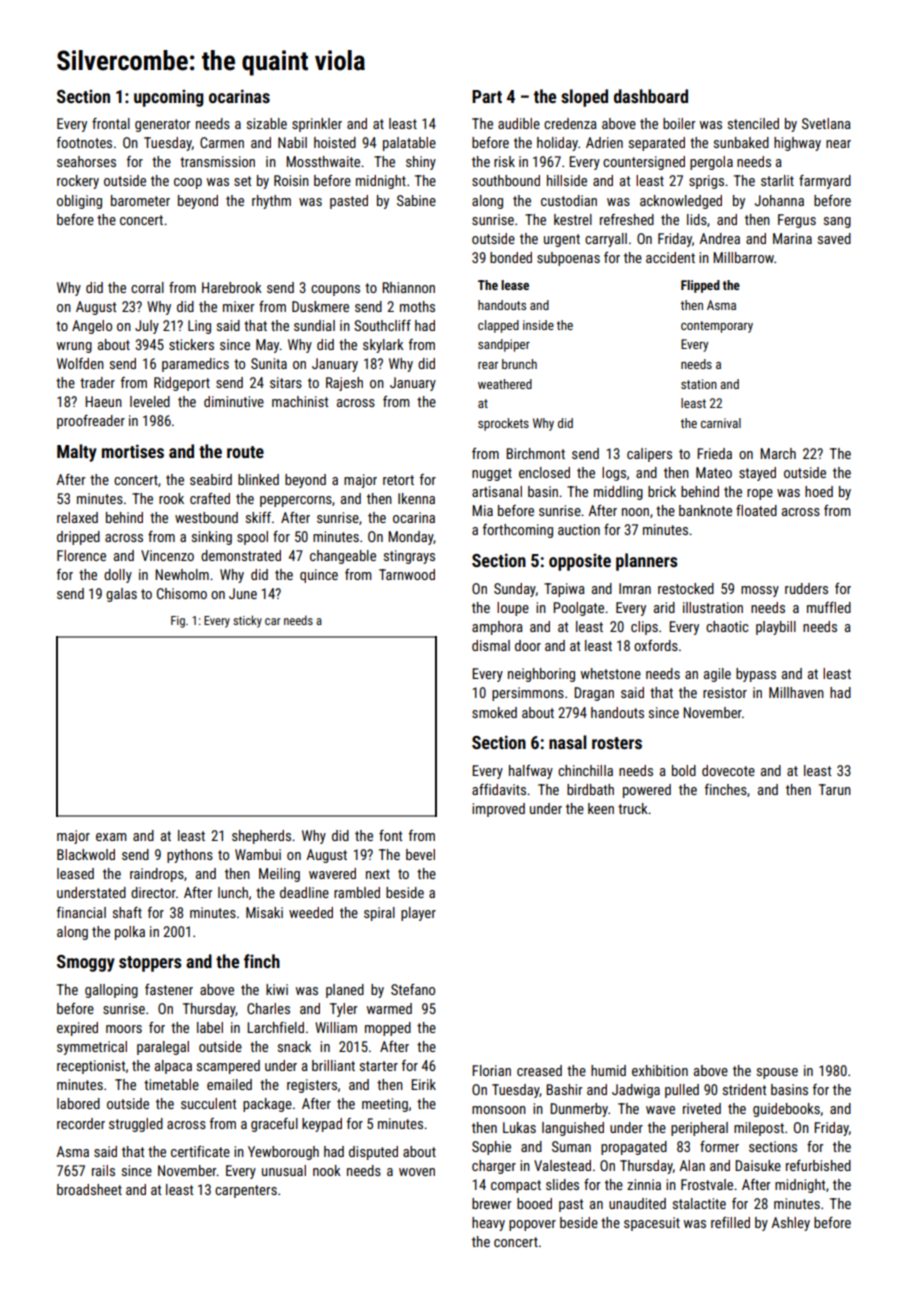 Image resolution: width=908 pixels, height=1316 pixels. What do you see at coordinates (825, 182) in the screenshot?
I see `farmyard` at bounding box center [825, 182].
